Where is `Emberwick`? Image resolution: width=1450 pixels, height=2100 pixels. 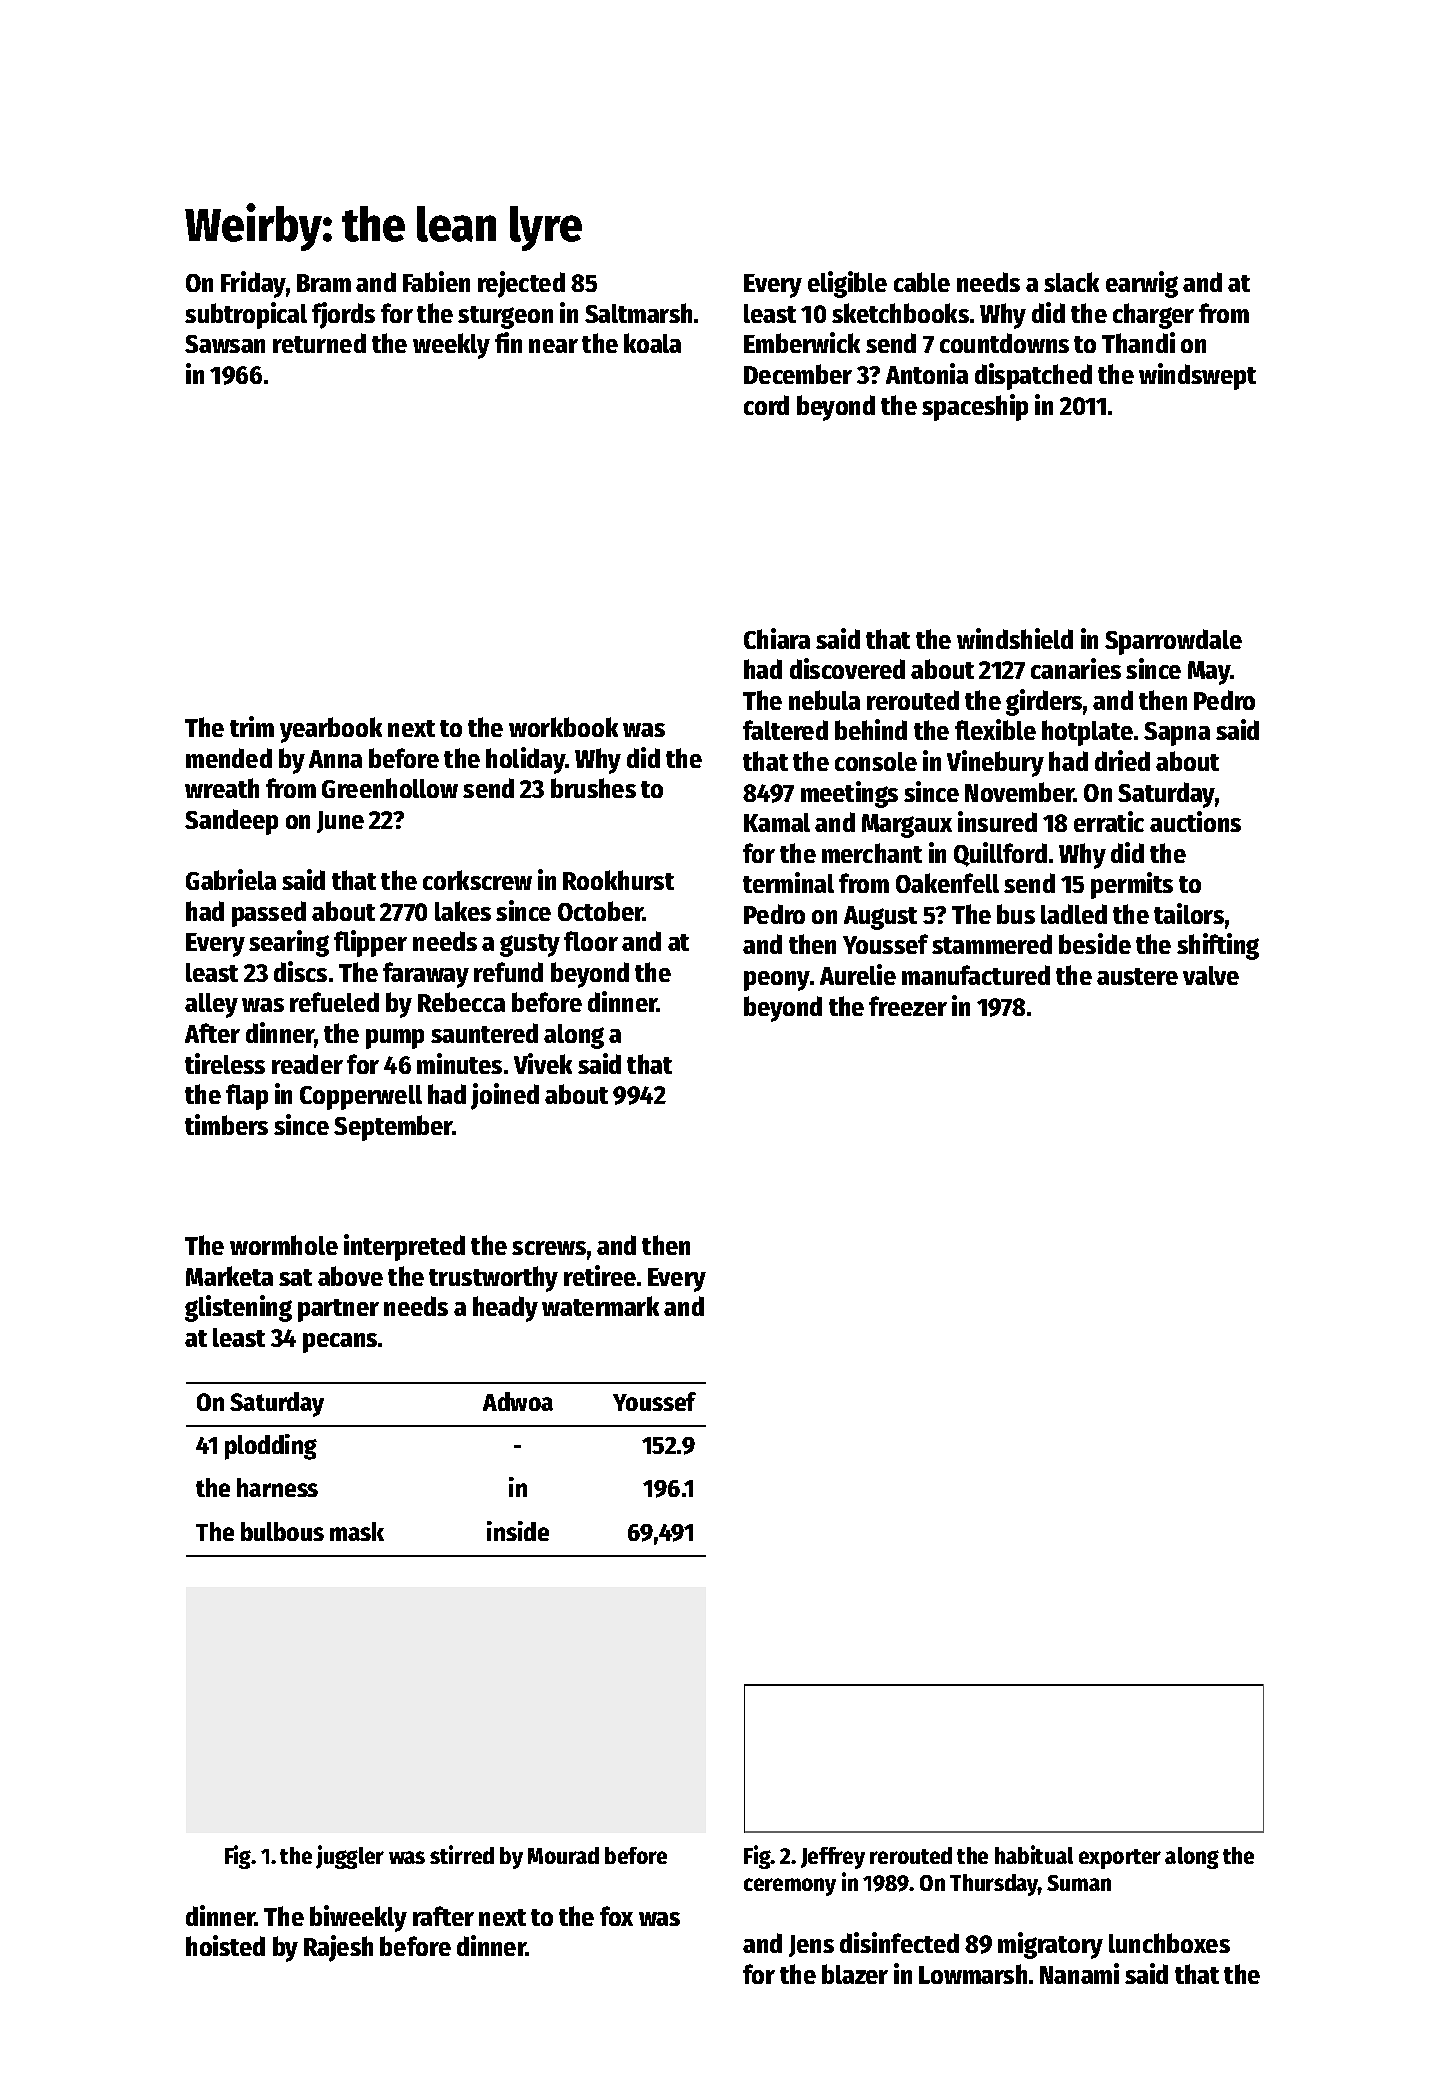
Emberwick is located at coordinates (802, 342).
